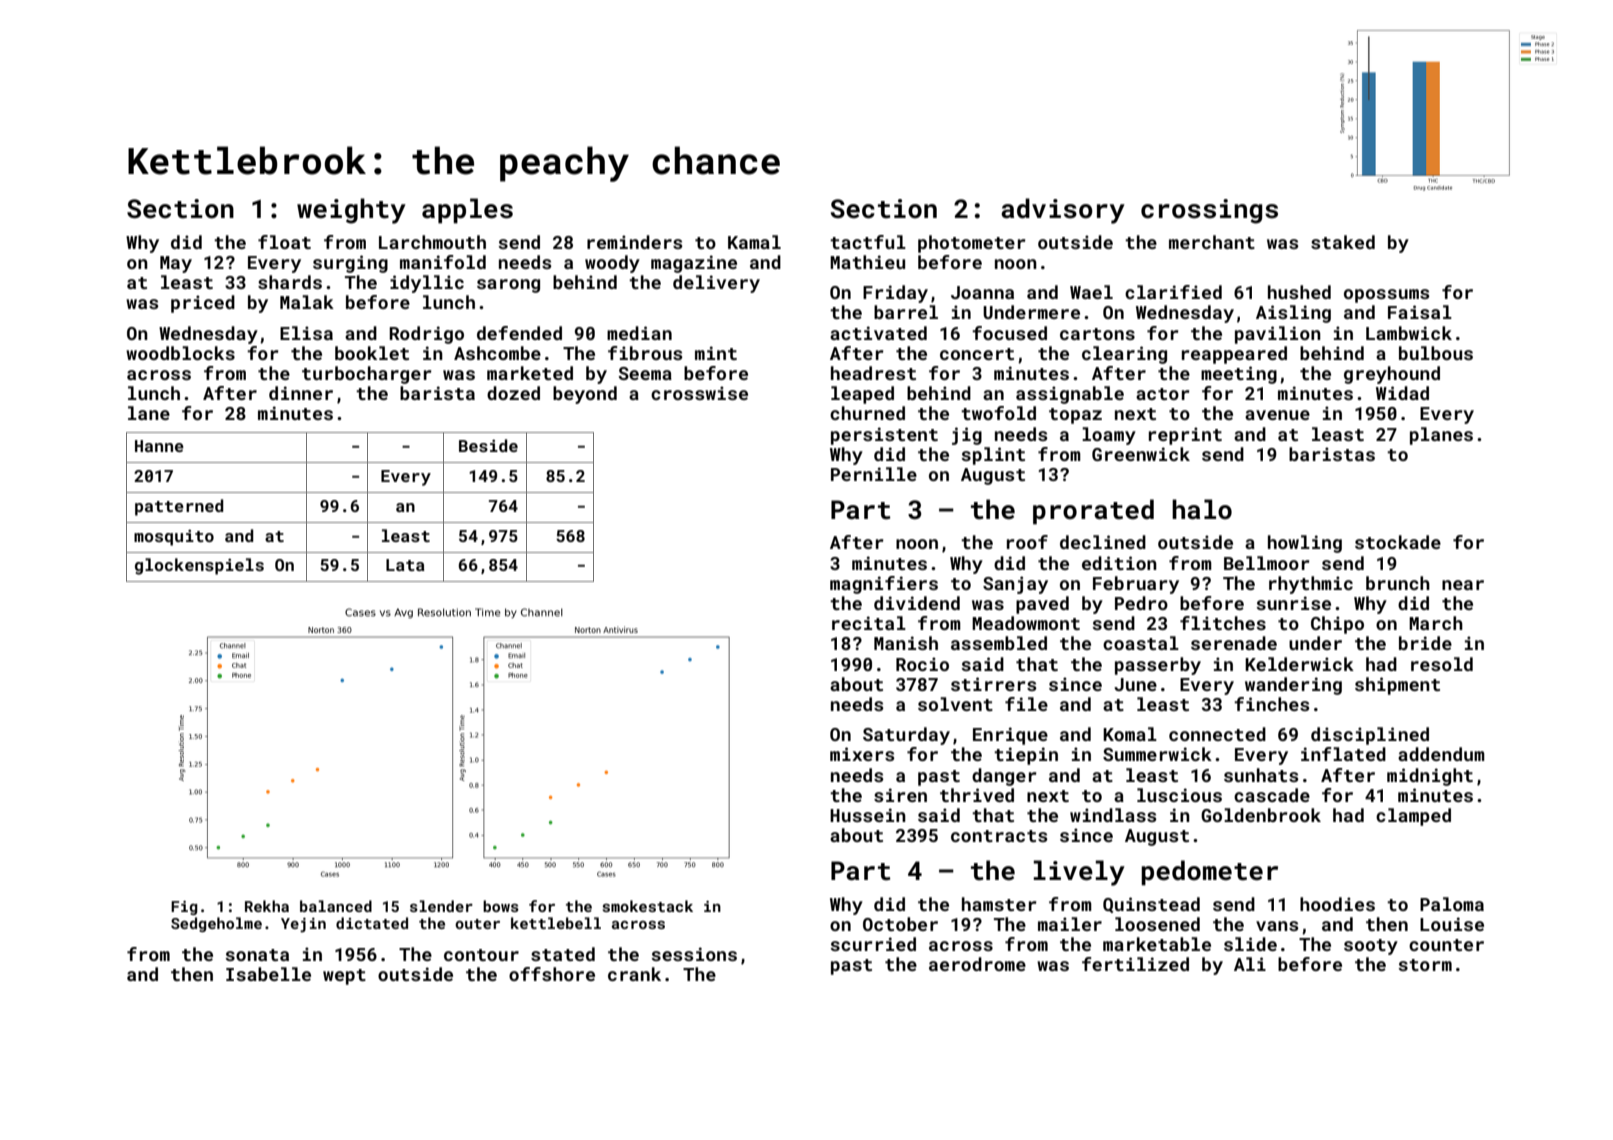 This page has height=1140, width=1613. What do you see at coordinates (862, 754) in the page?
I see `mixers` at bounding box center [862, 754].
